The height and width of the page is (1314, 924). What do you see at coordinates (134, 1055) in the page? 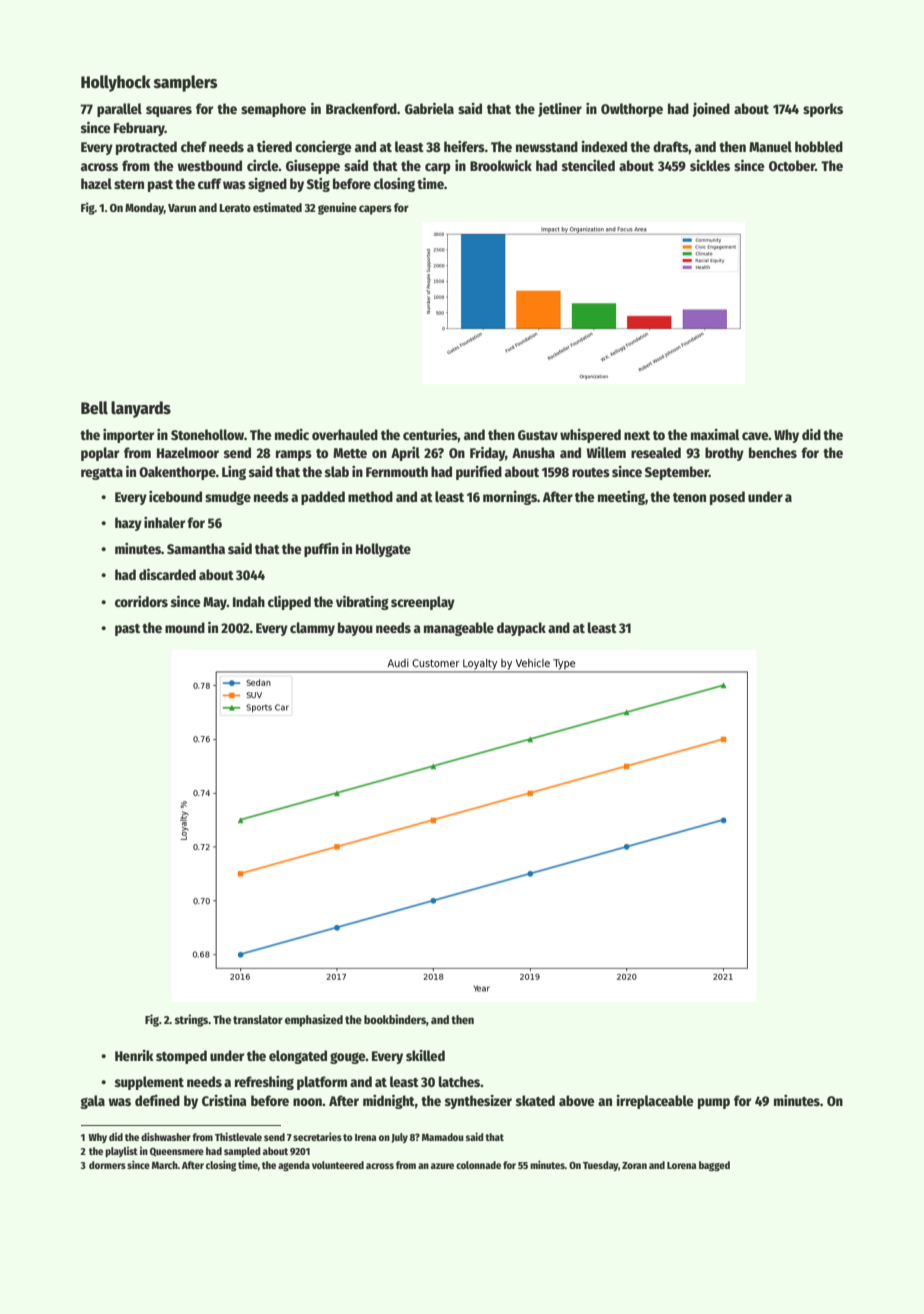
I see `Henrik` at bounding box center [134, 1055].
